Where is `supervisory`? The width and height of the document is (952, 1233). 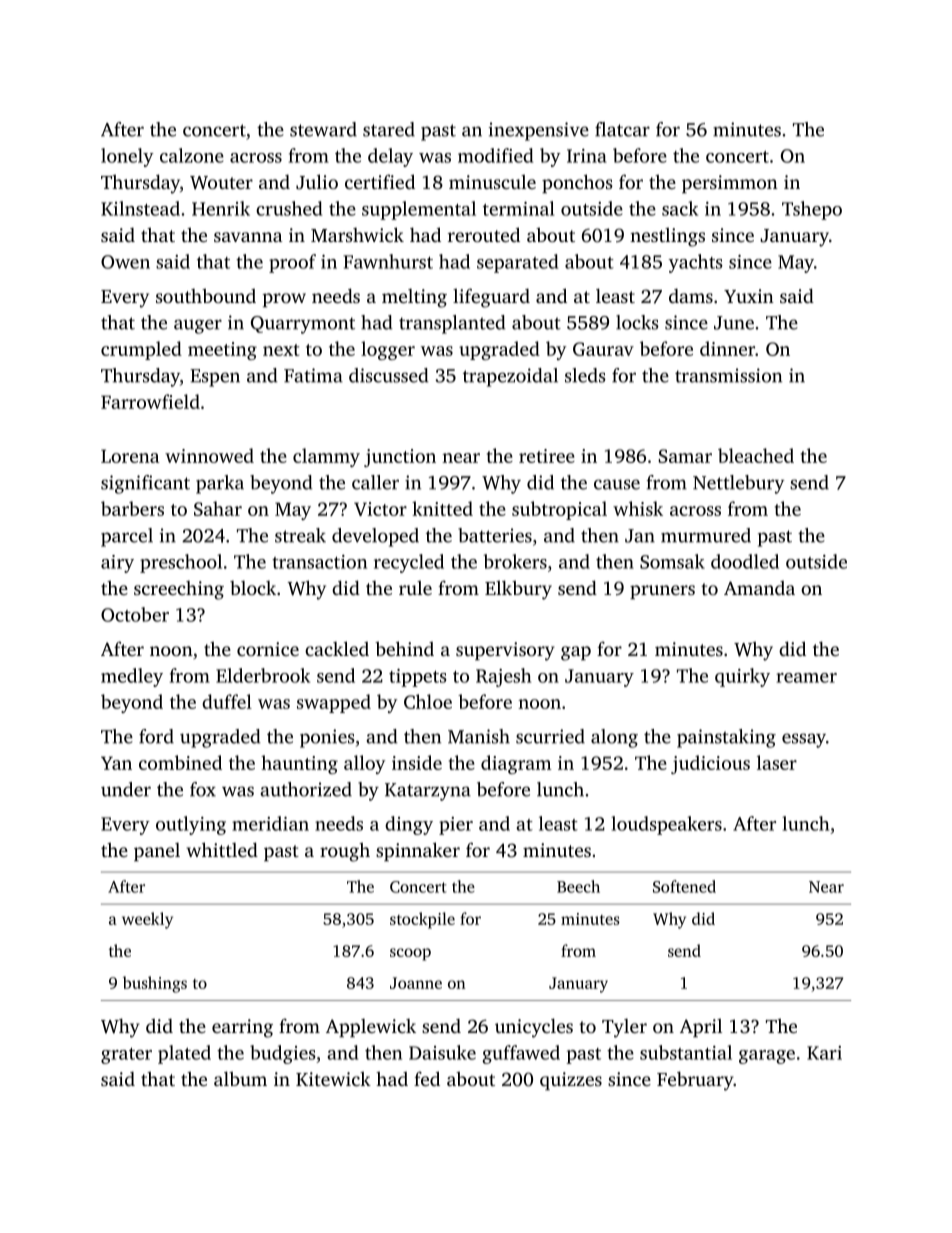 supervisory is located at coordinates (505, 651).
